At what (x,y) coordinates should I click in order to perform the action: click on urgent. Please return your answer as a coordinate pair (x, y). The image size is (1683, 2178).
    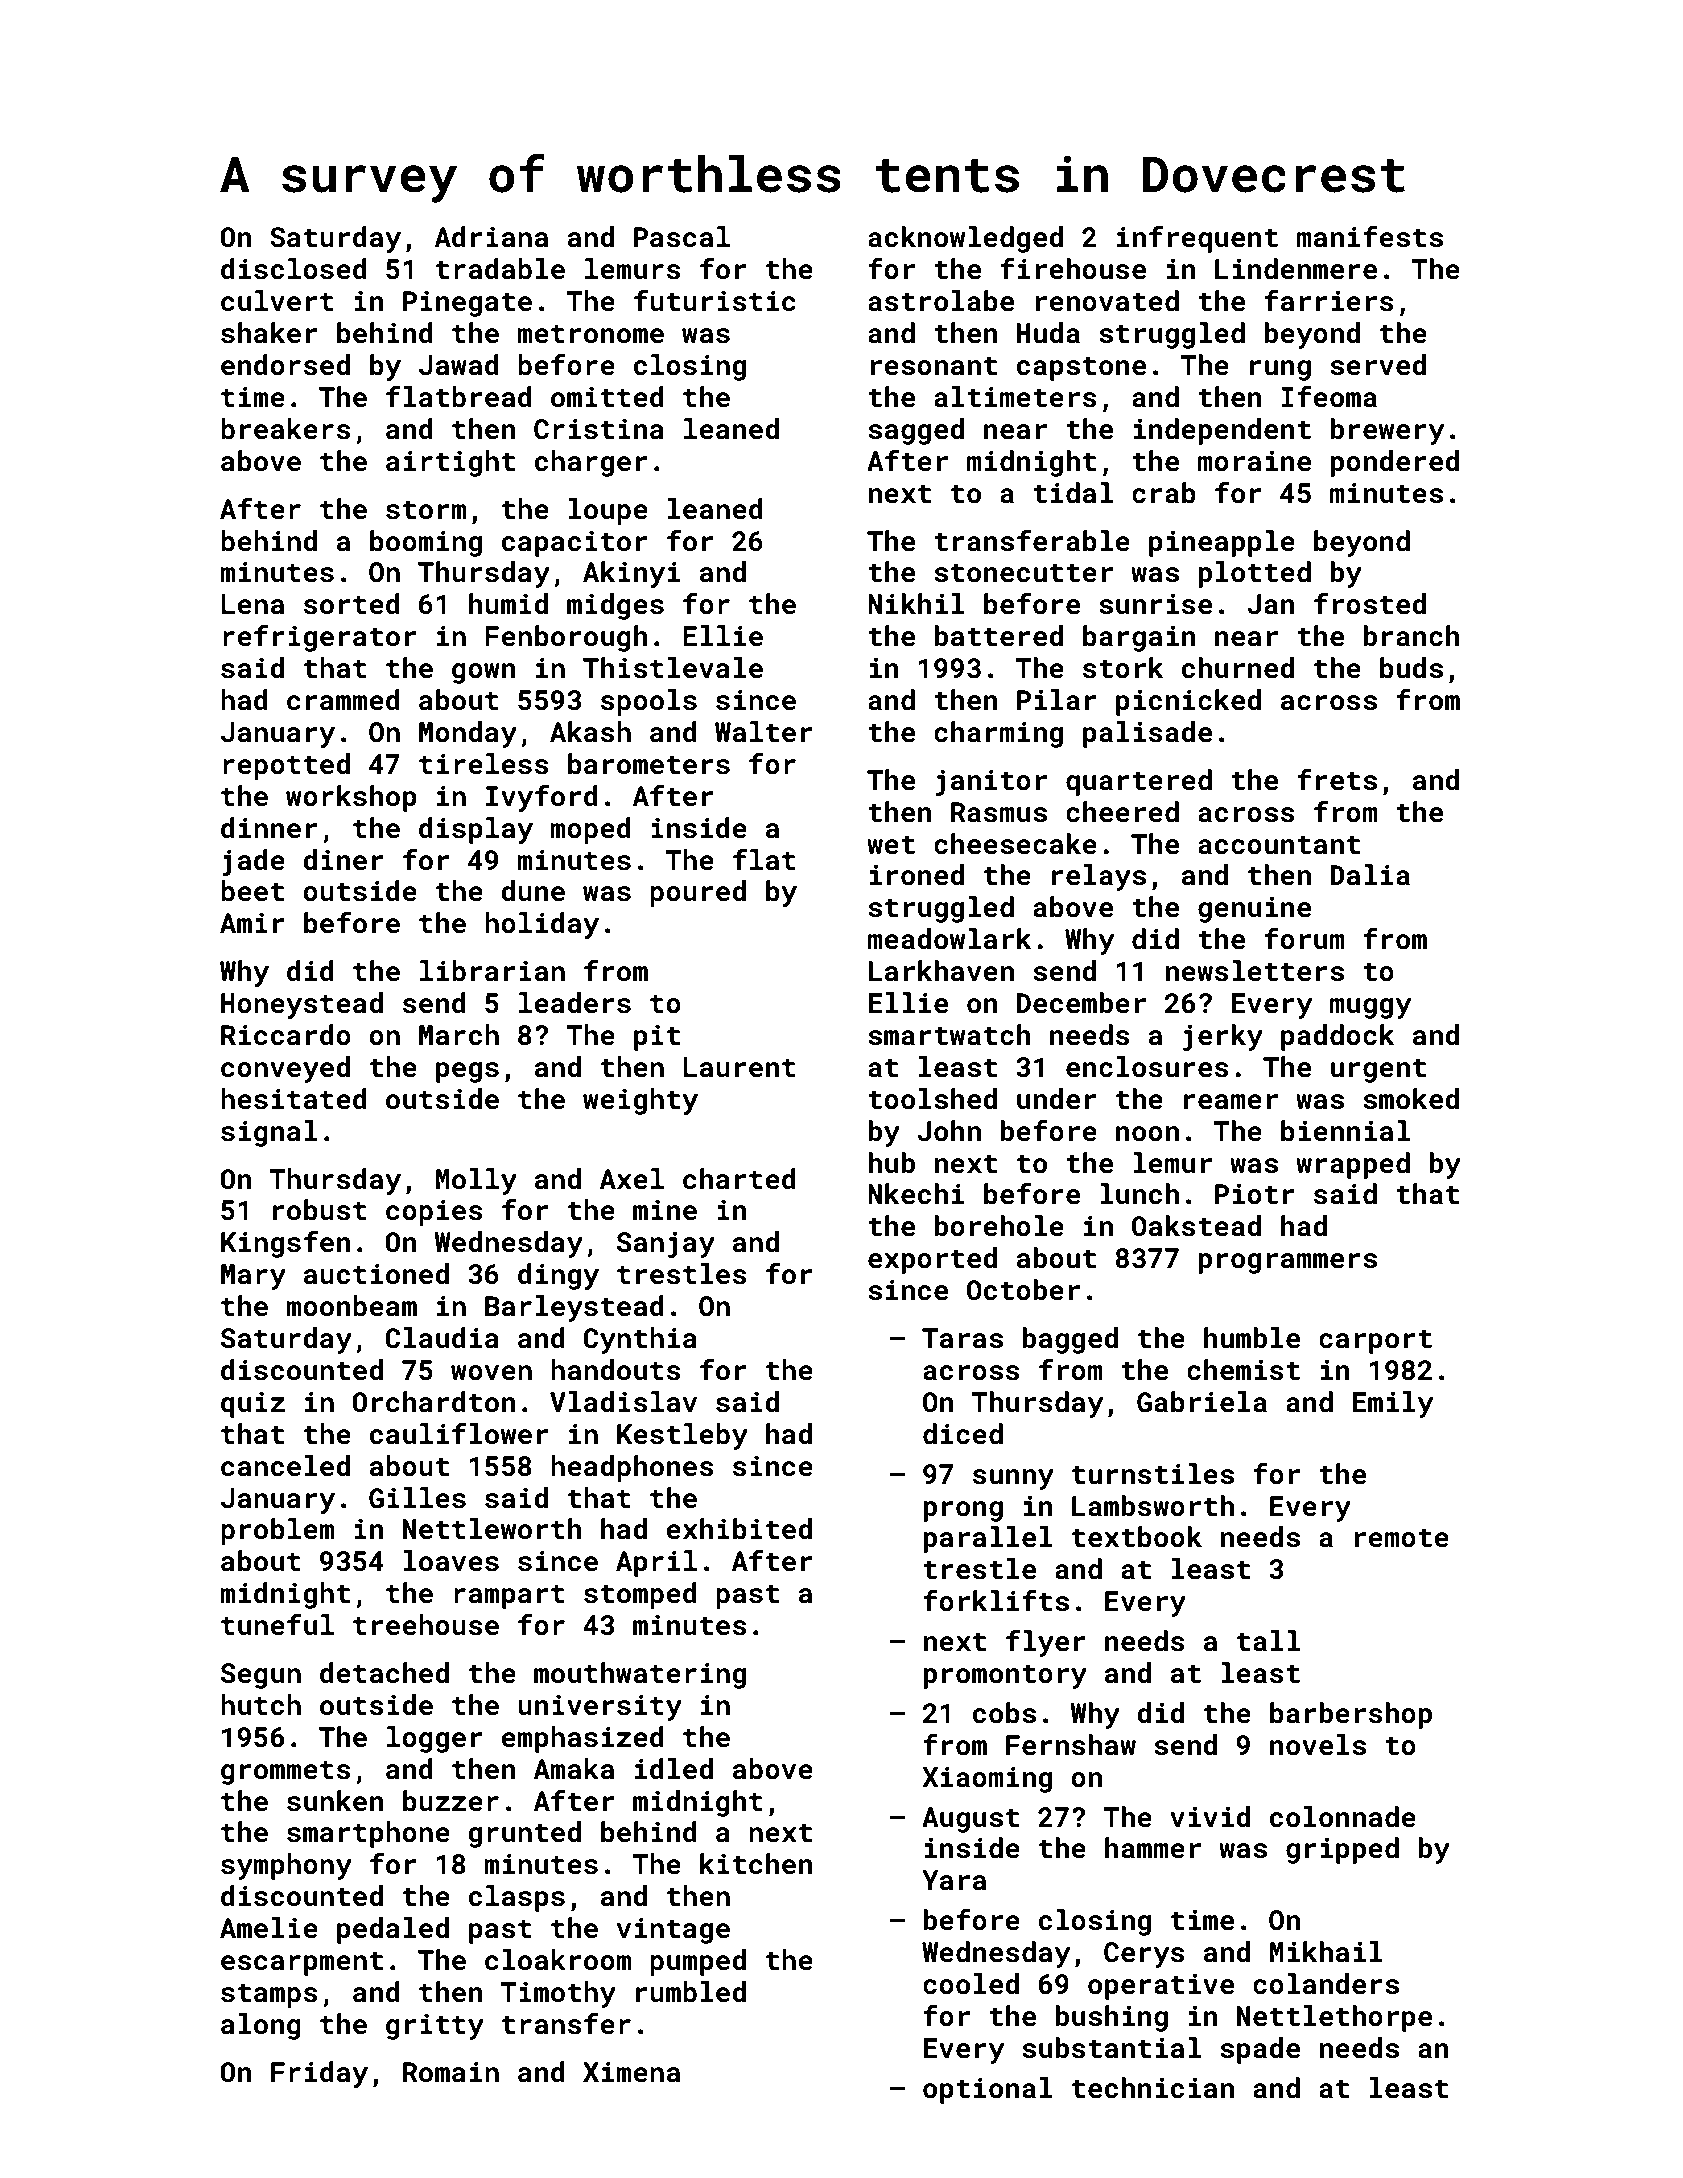
    Looking at the image, I should click on (1378, 1071).
